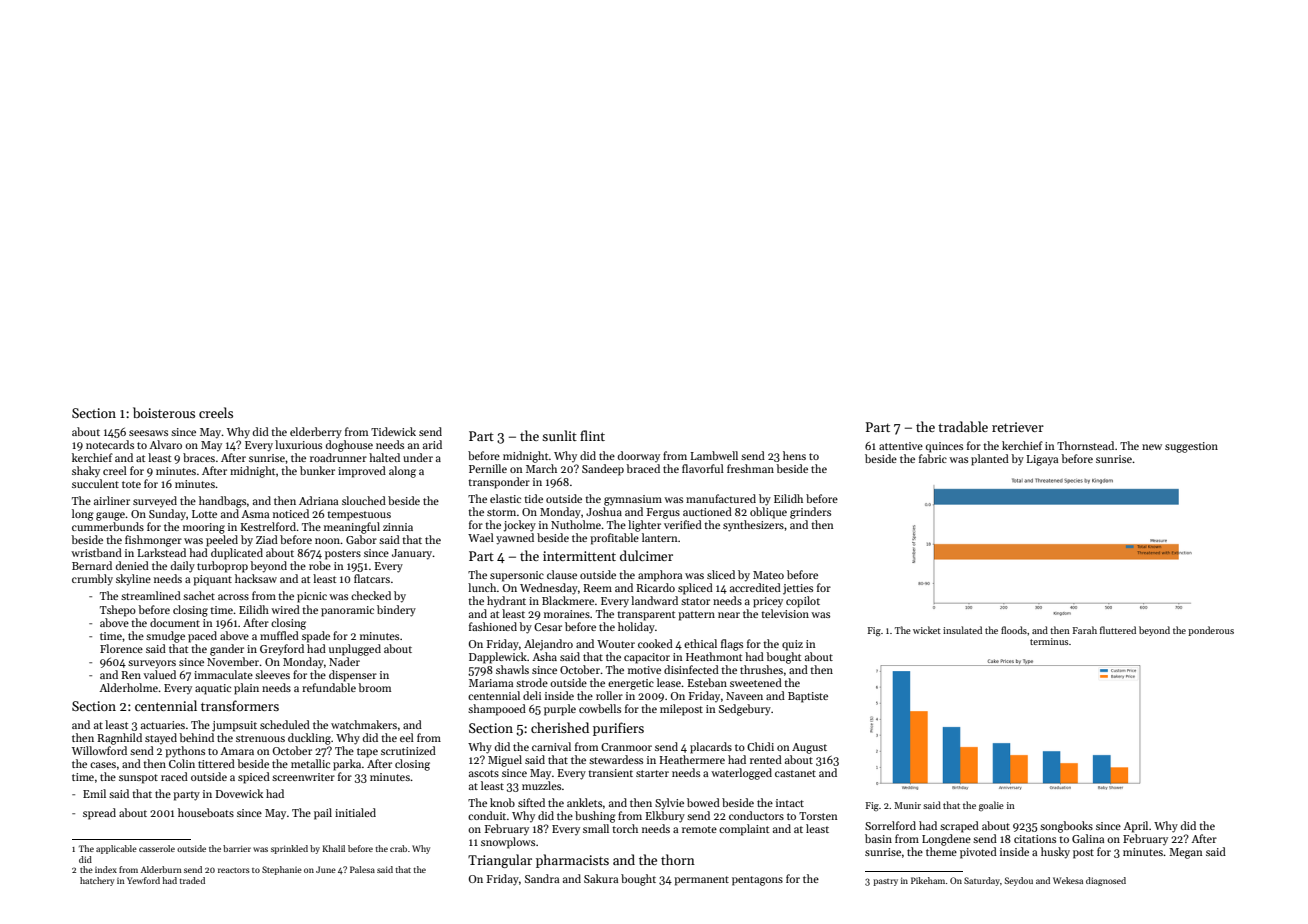  What do you see at coordinates (316, 433) in the page?
I see `elderberry` at bounding box center [316, 433].
